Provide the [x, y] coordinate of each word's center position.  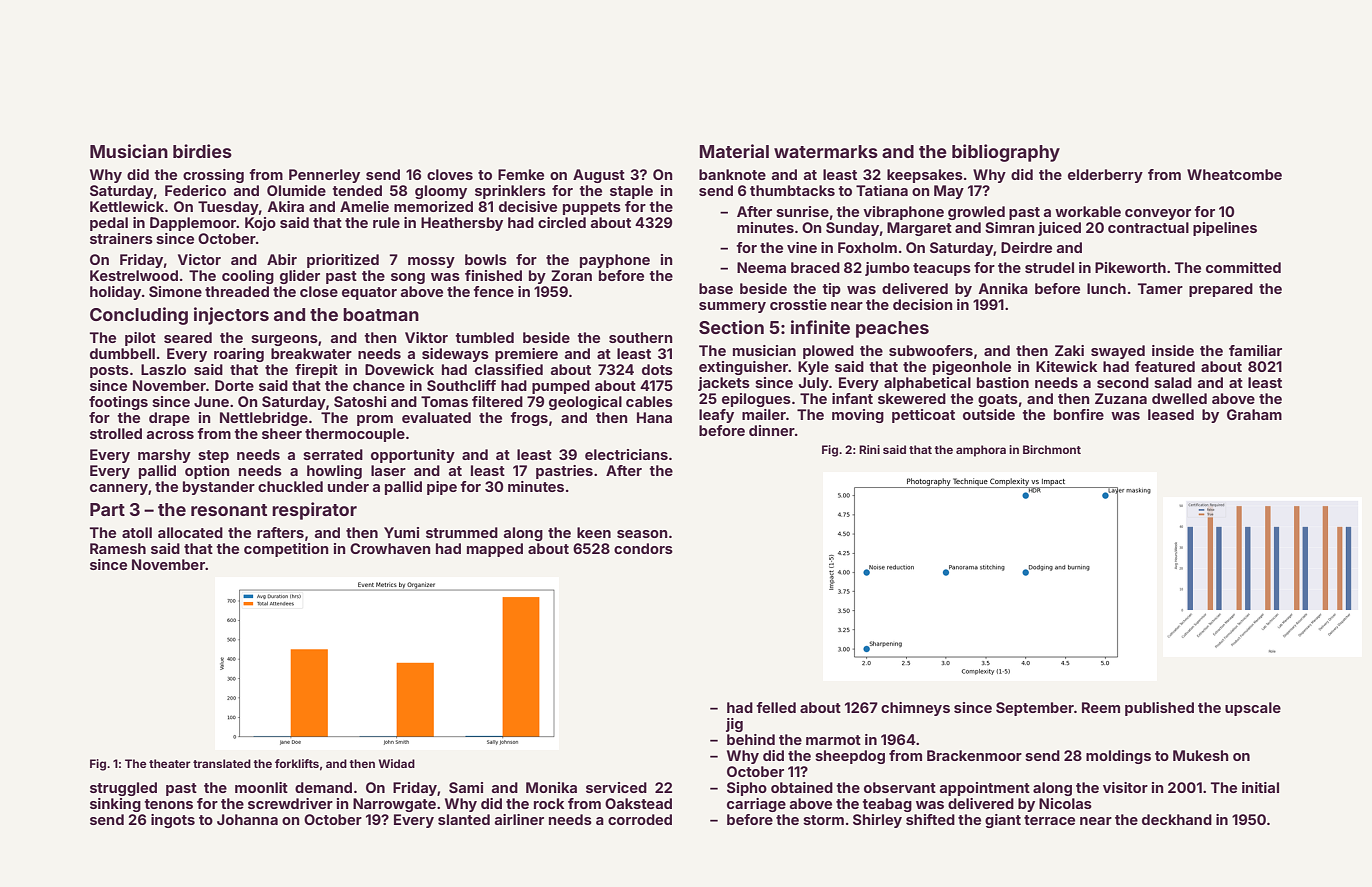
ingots [173, 821]
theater [170, 763]
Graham [1254, 414]
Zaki [1069, 350]
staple [631, 192]
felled [776, 707]
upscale [1253, 709]
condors [643, 548]
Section [731, 327]
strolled [116, 433]
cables [649, 401]
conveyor [1158, 214]
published [1159, 709]
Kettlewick [127, 206]
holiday [115, 293]
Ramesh [118, 548]
